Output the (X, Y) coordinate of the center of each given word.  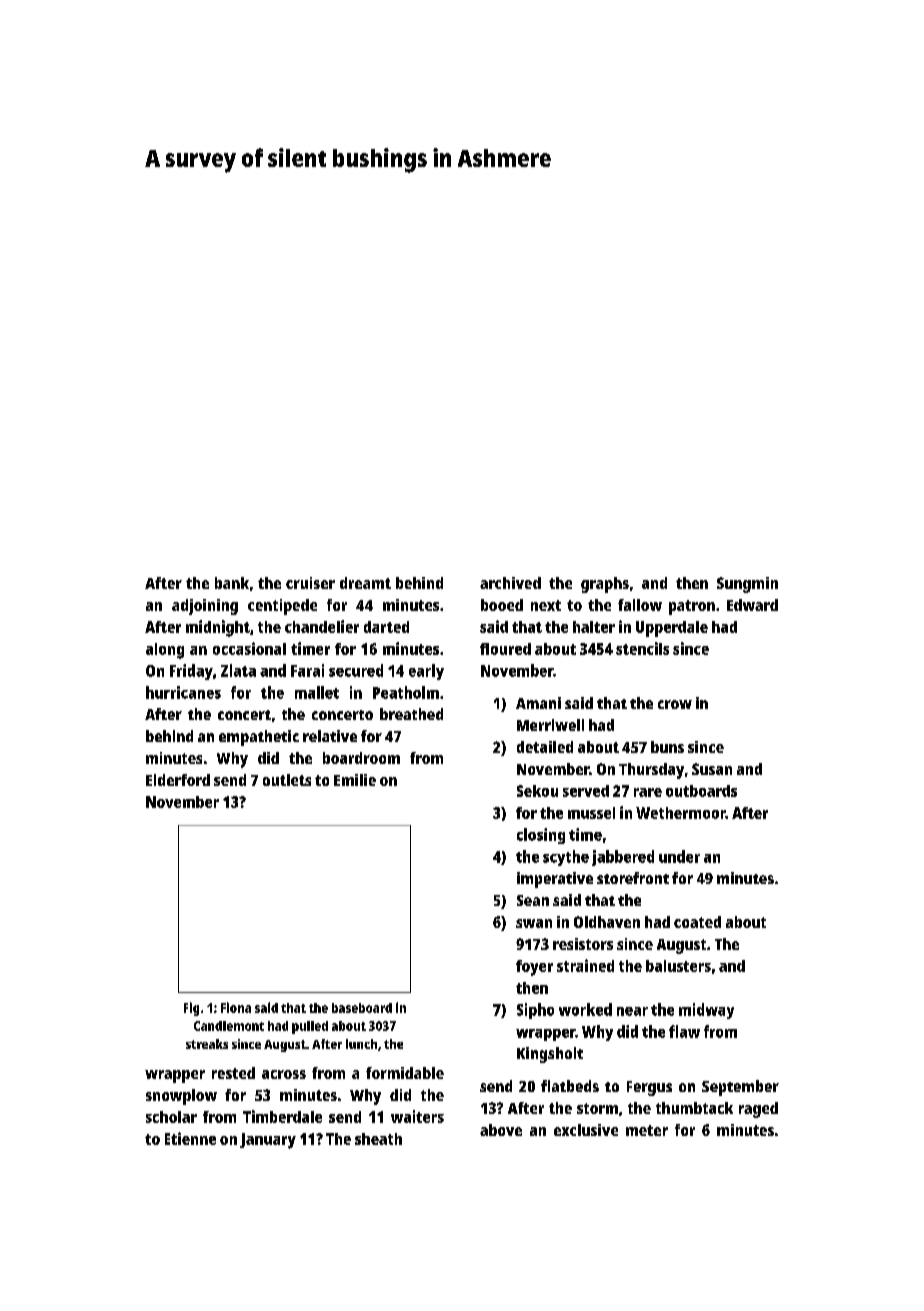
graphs (605, 585)
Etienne (190, 1138)
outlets (287, 780)
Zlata (238, 670)
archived (510, 583)
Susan (712, 769)
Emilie (355, 780)
